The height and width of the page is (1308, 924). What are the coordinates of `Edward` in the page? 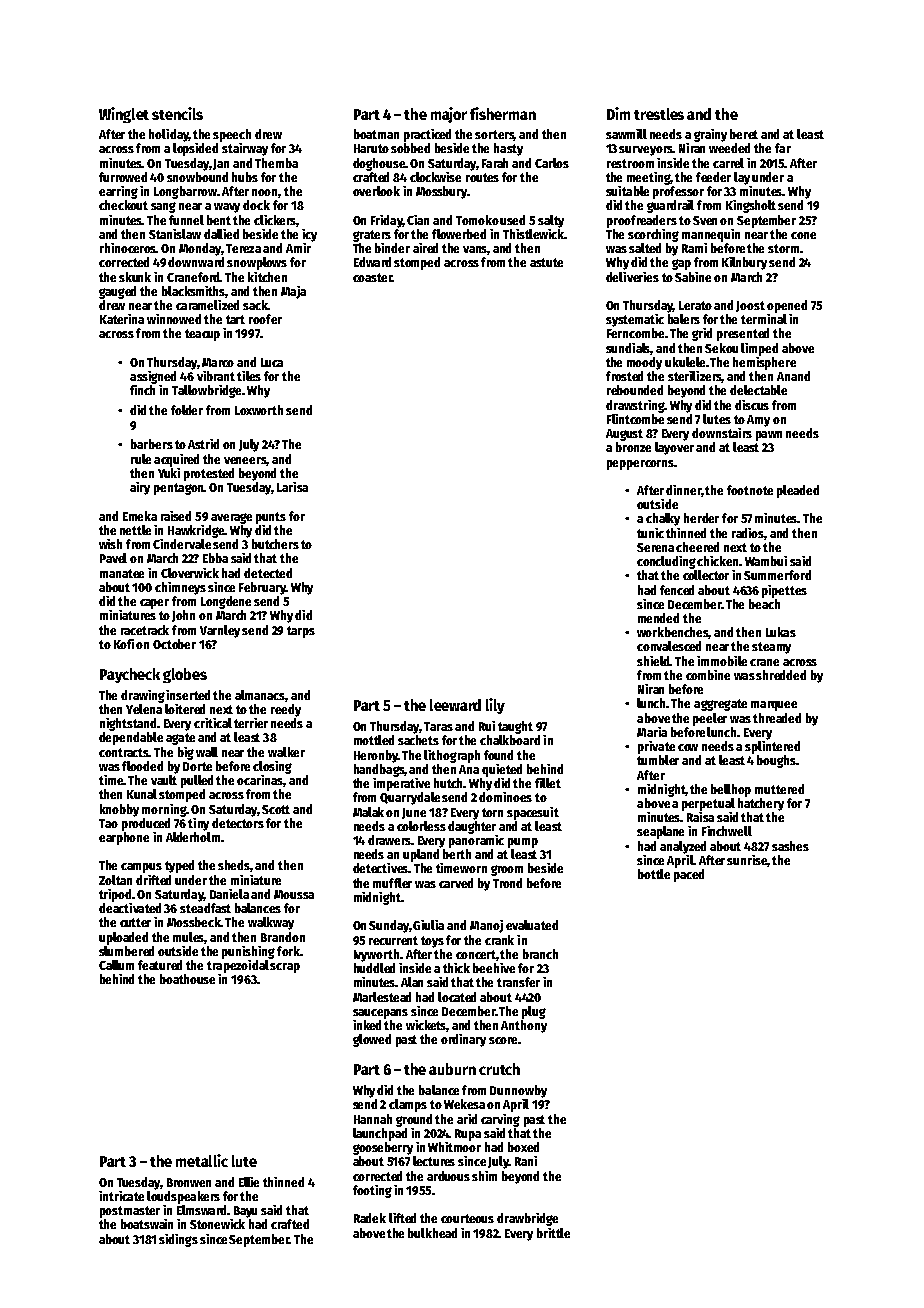 It's located at (372, 262).
